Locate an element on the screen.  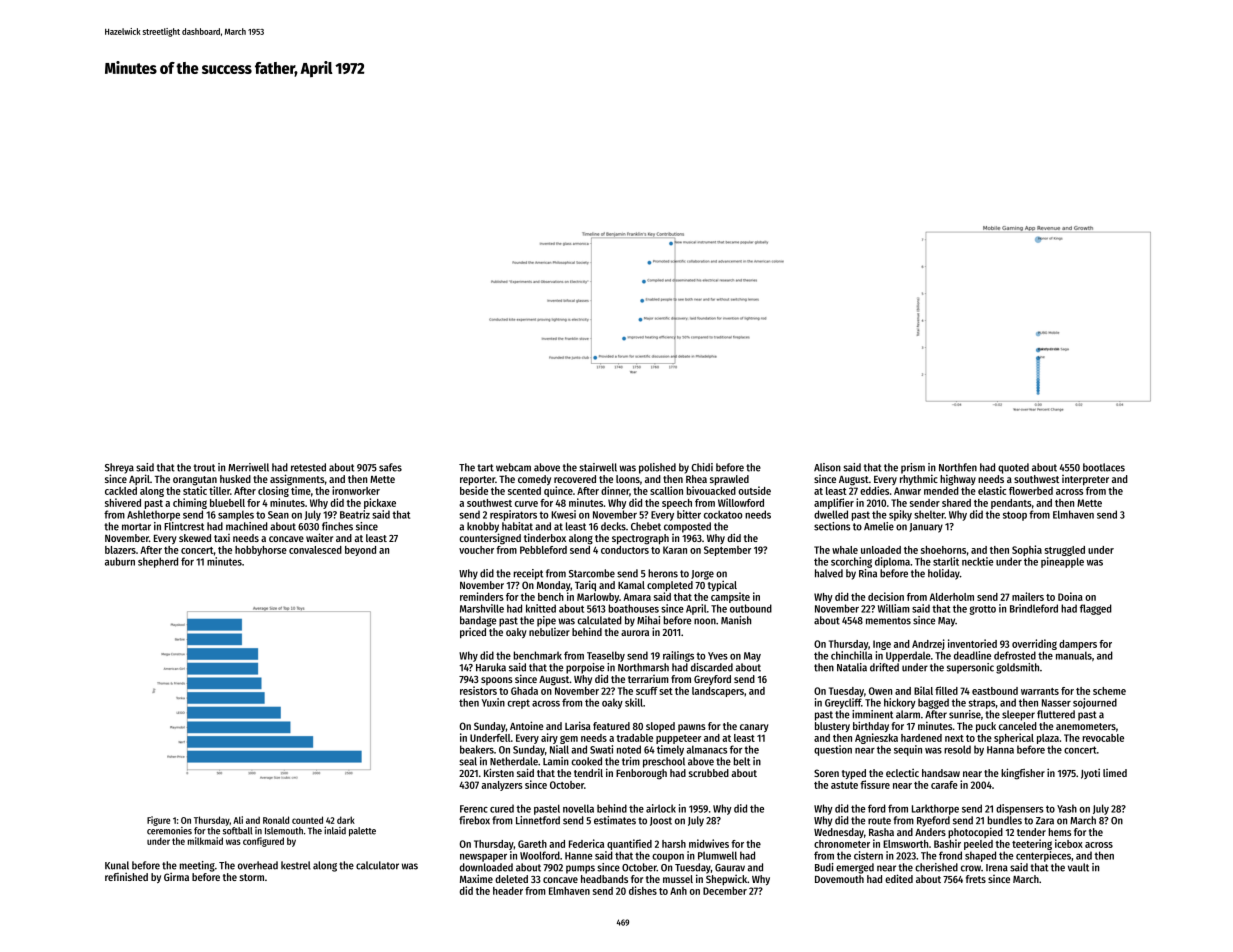
blazers is located at coordinates (120, 550).
